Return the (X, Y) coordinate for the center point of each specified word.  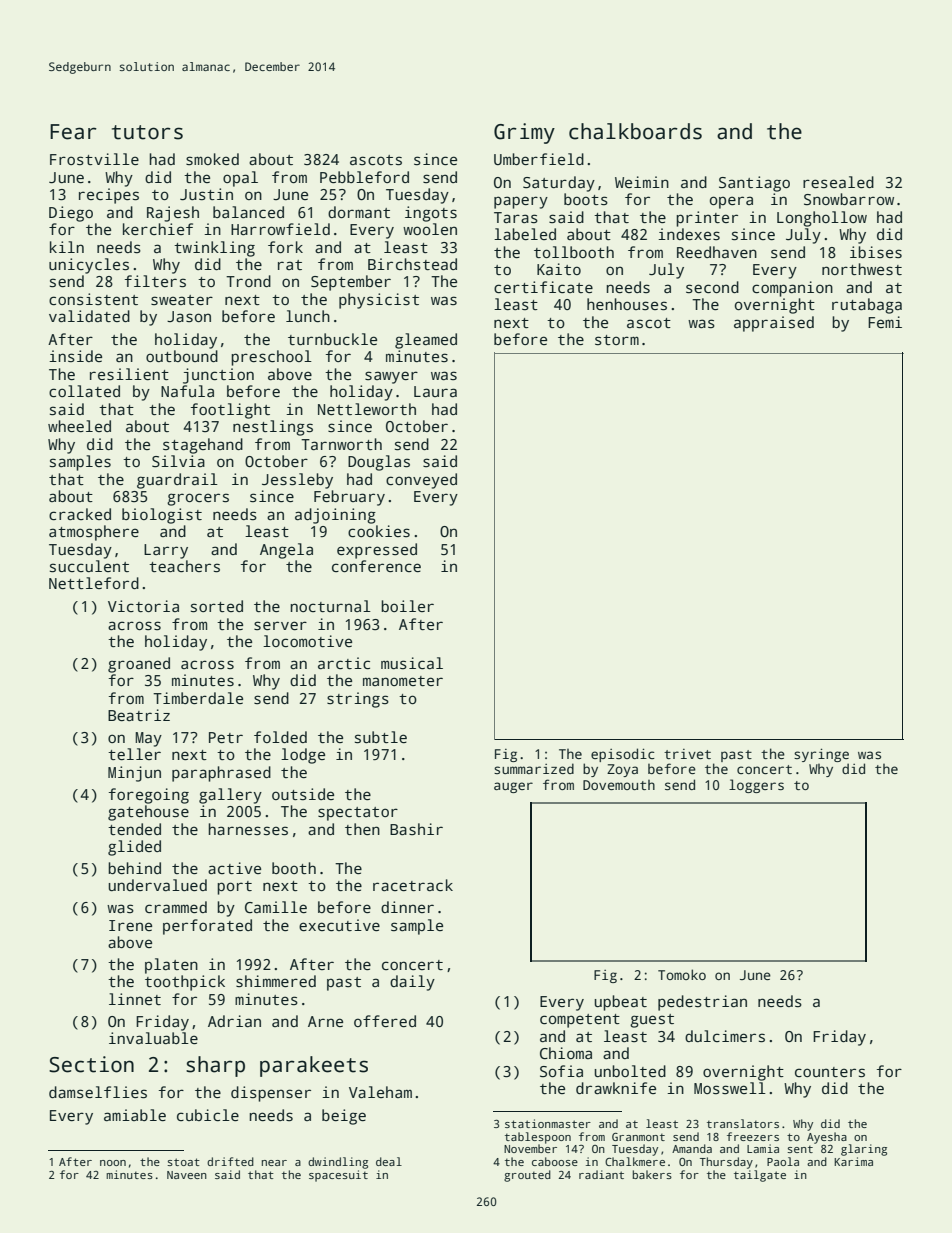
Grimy (524, 133)
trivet (687, 754)
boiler (407, 606)
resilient (129, 374)
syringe (821, 755)
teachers (184, 566)
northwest (862, 269)
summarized (534, 768)
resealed (838, 182)
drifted (230, 1161)
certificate (543, 287)
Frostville (94, 159)
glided (134, 848)
